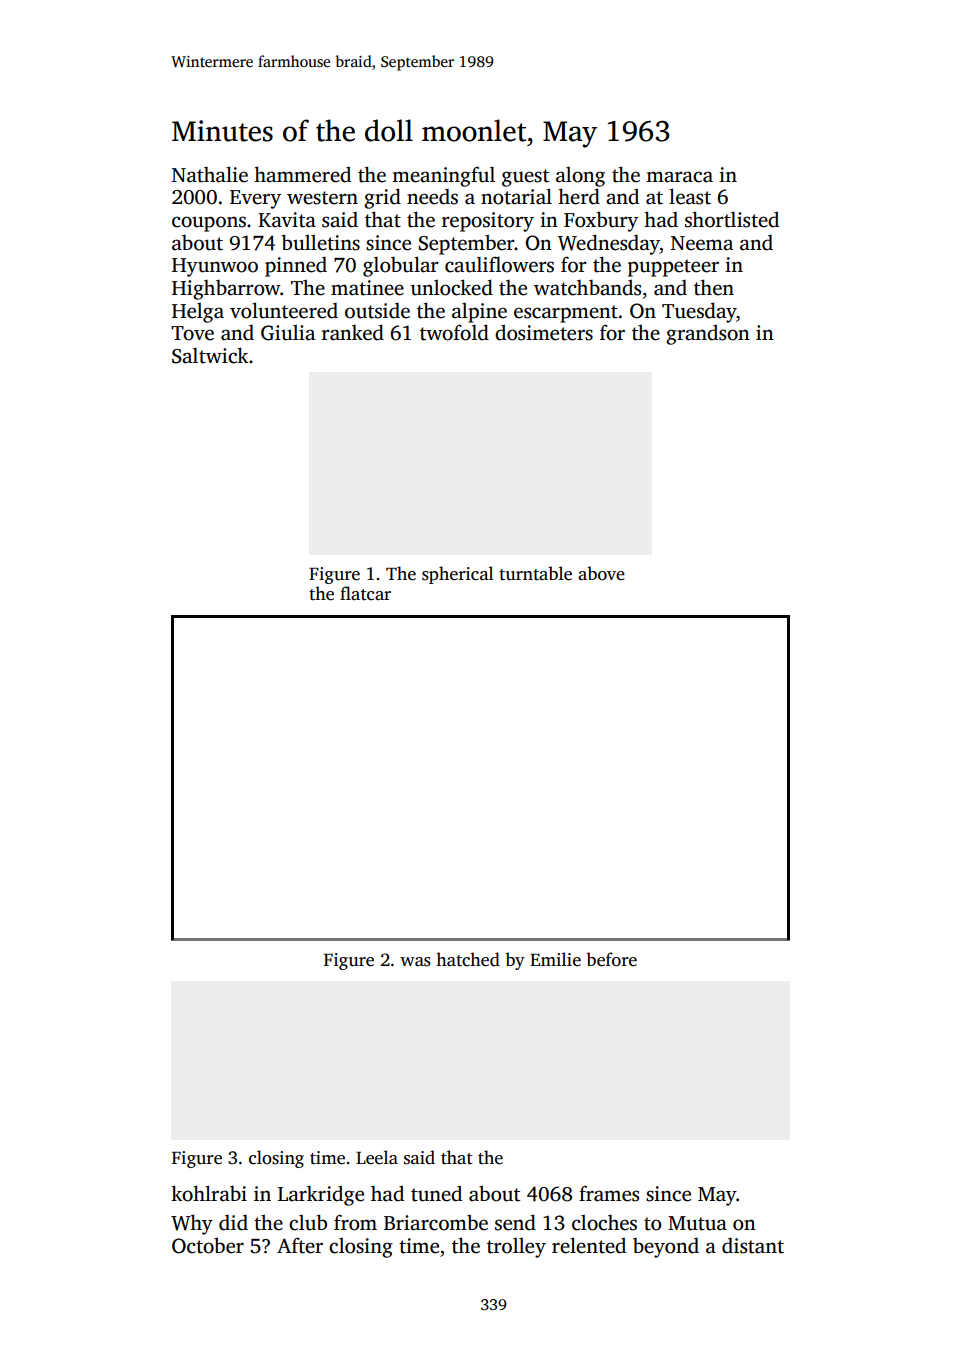  I want to click on hatched, so click(468, 959).
